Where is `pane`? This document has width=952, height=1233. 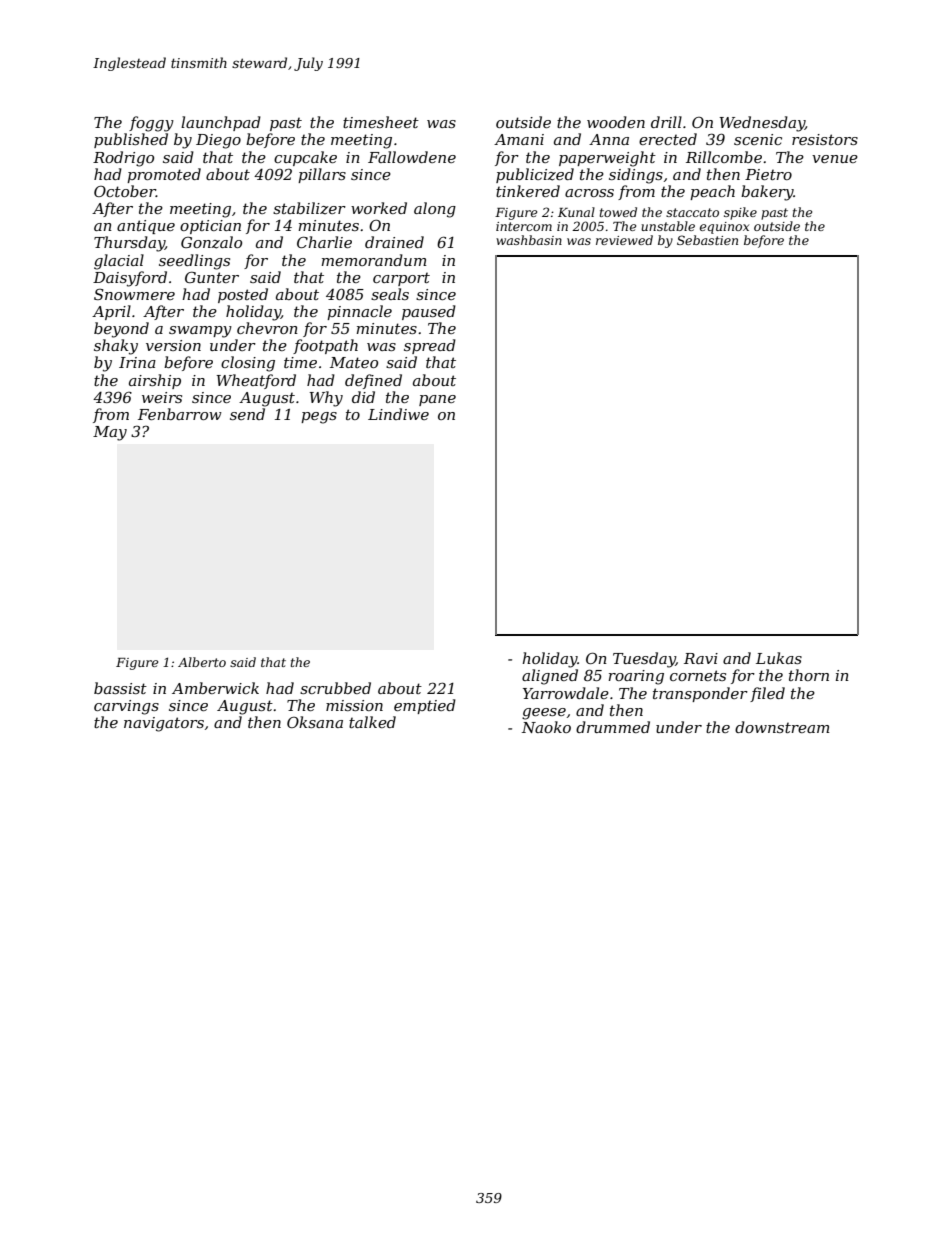 pane is located at coordinates (437, 400).
